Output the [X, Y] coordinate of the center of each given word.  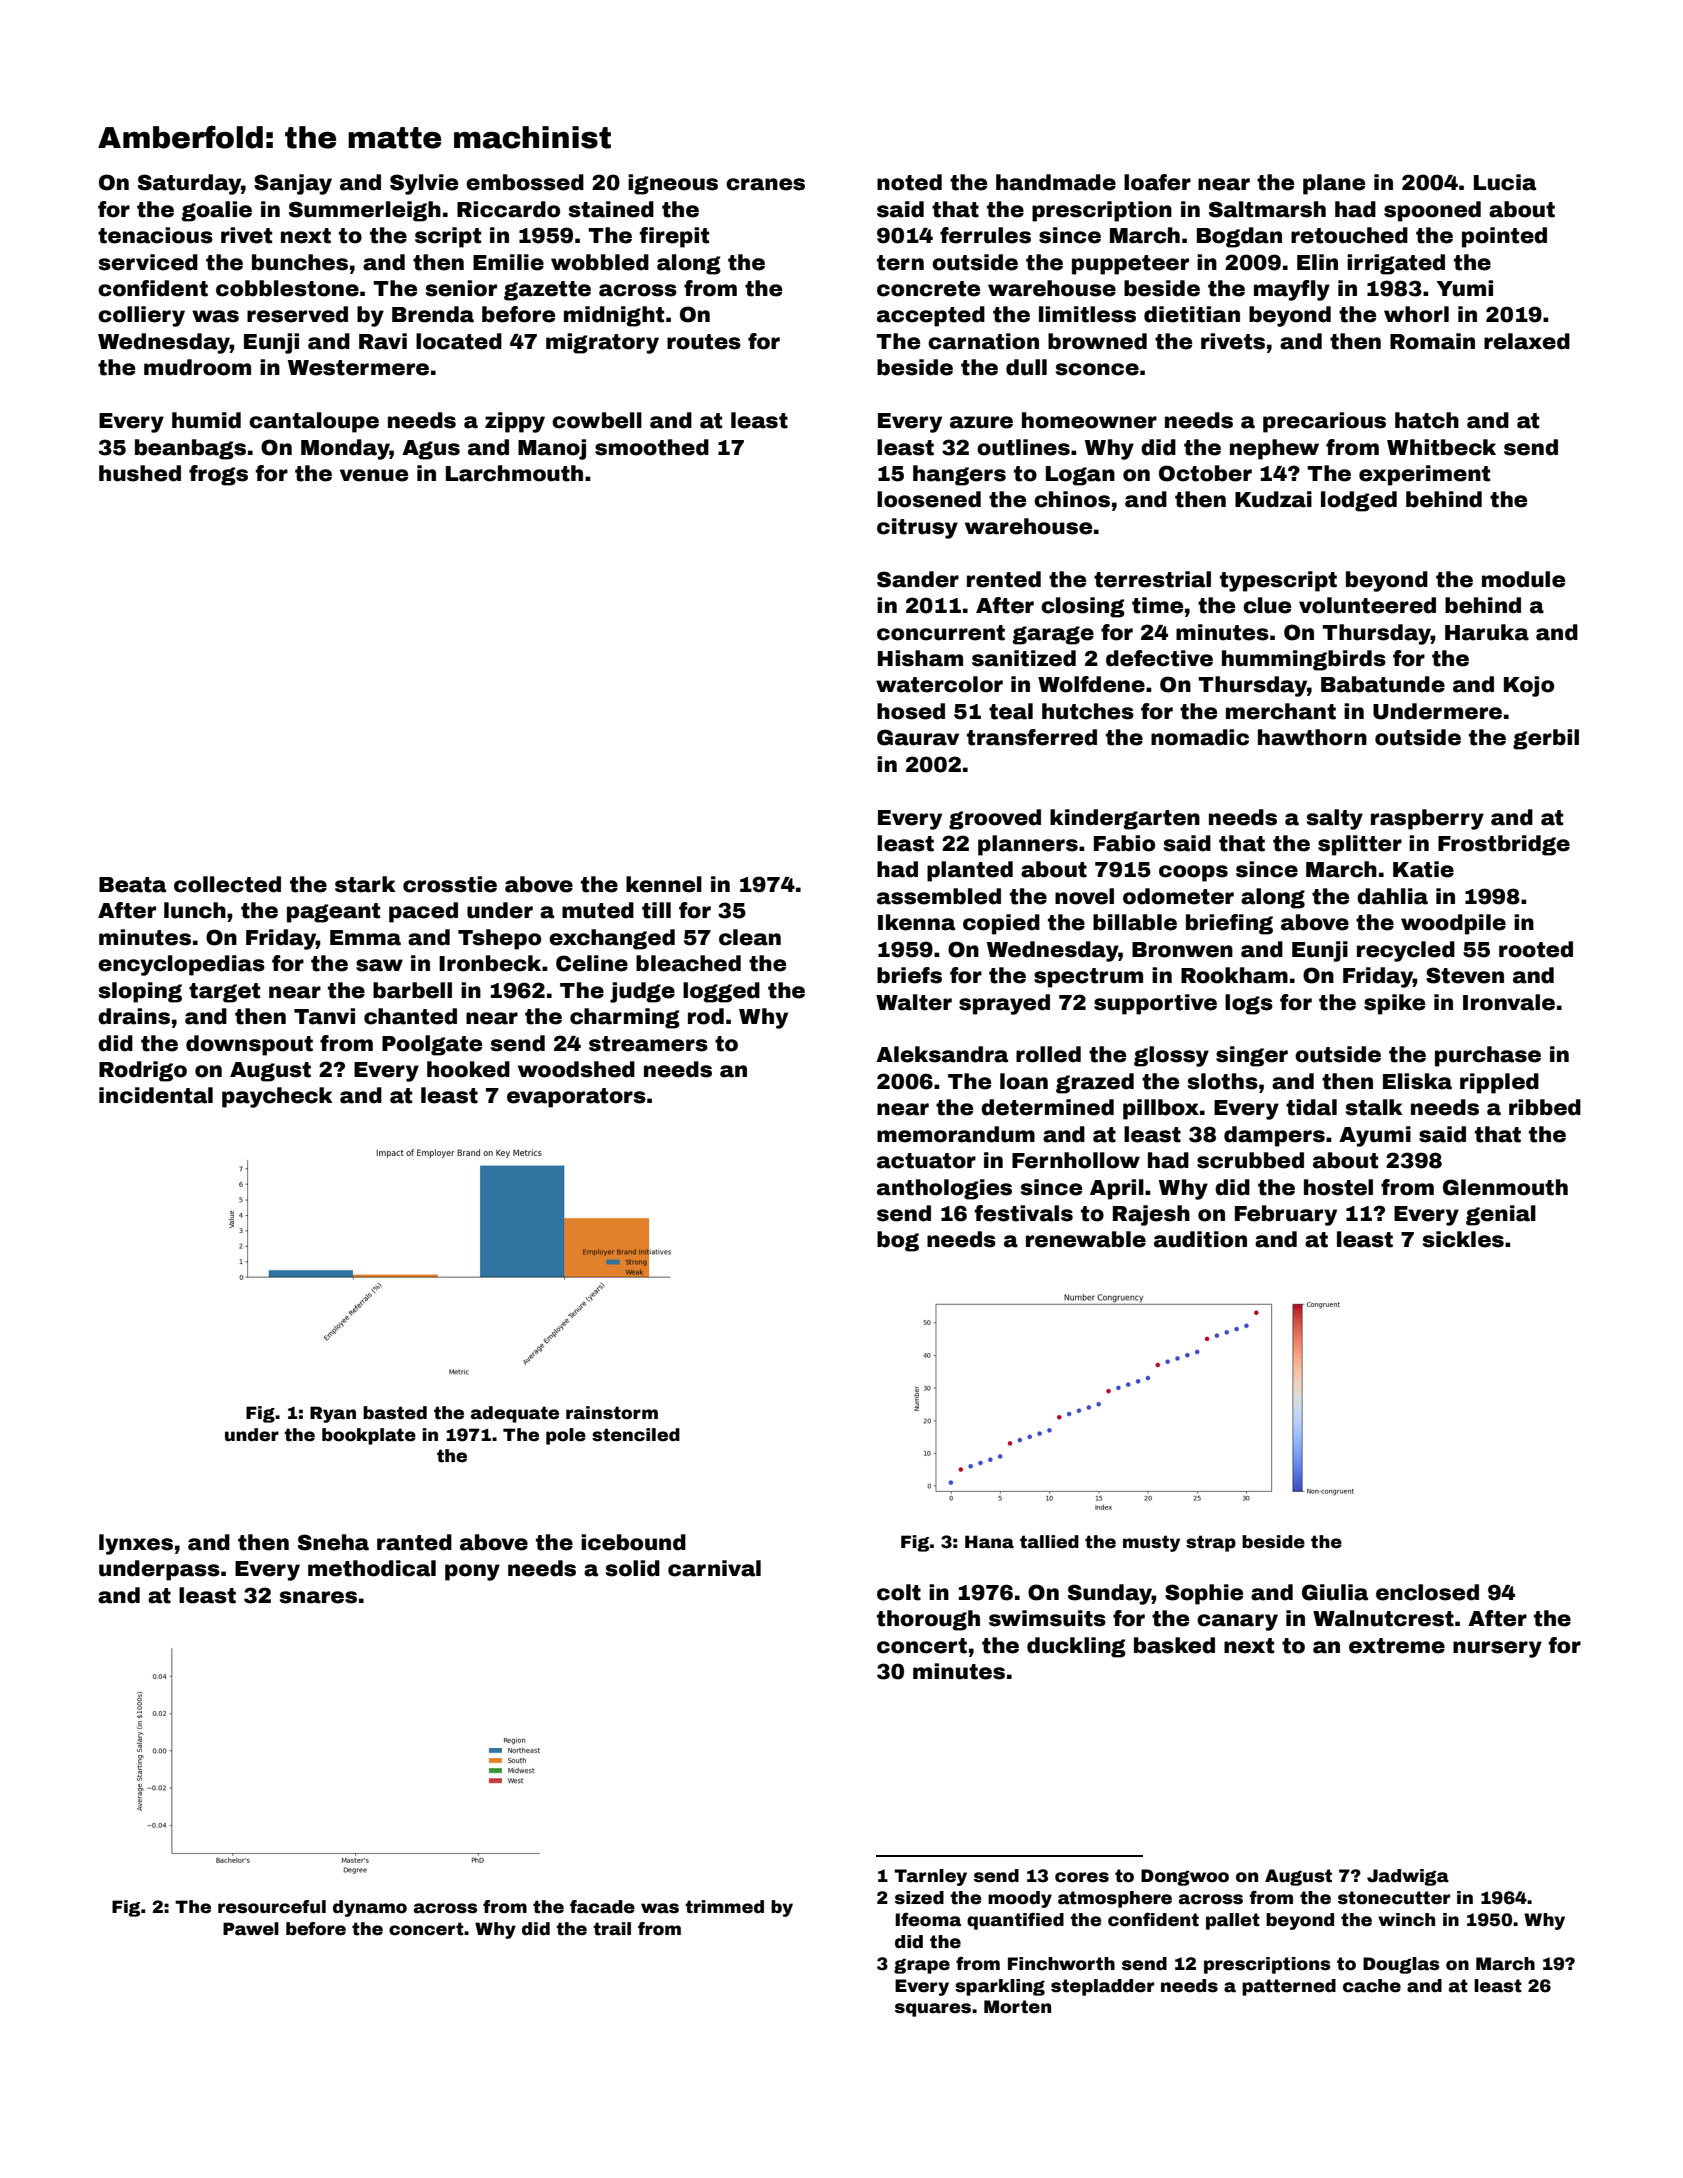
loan [1024, 1081]
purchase [1488, 1056]
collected [227, 884]
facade [602, 1907]
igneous [673, 184]
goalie [216, 211]
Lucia [1505, 182]
